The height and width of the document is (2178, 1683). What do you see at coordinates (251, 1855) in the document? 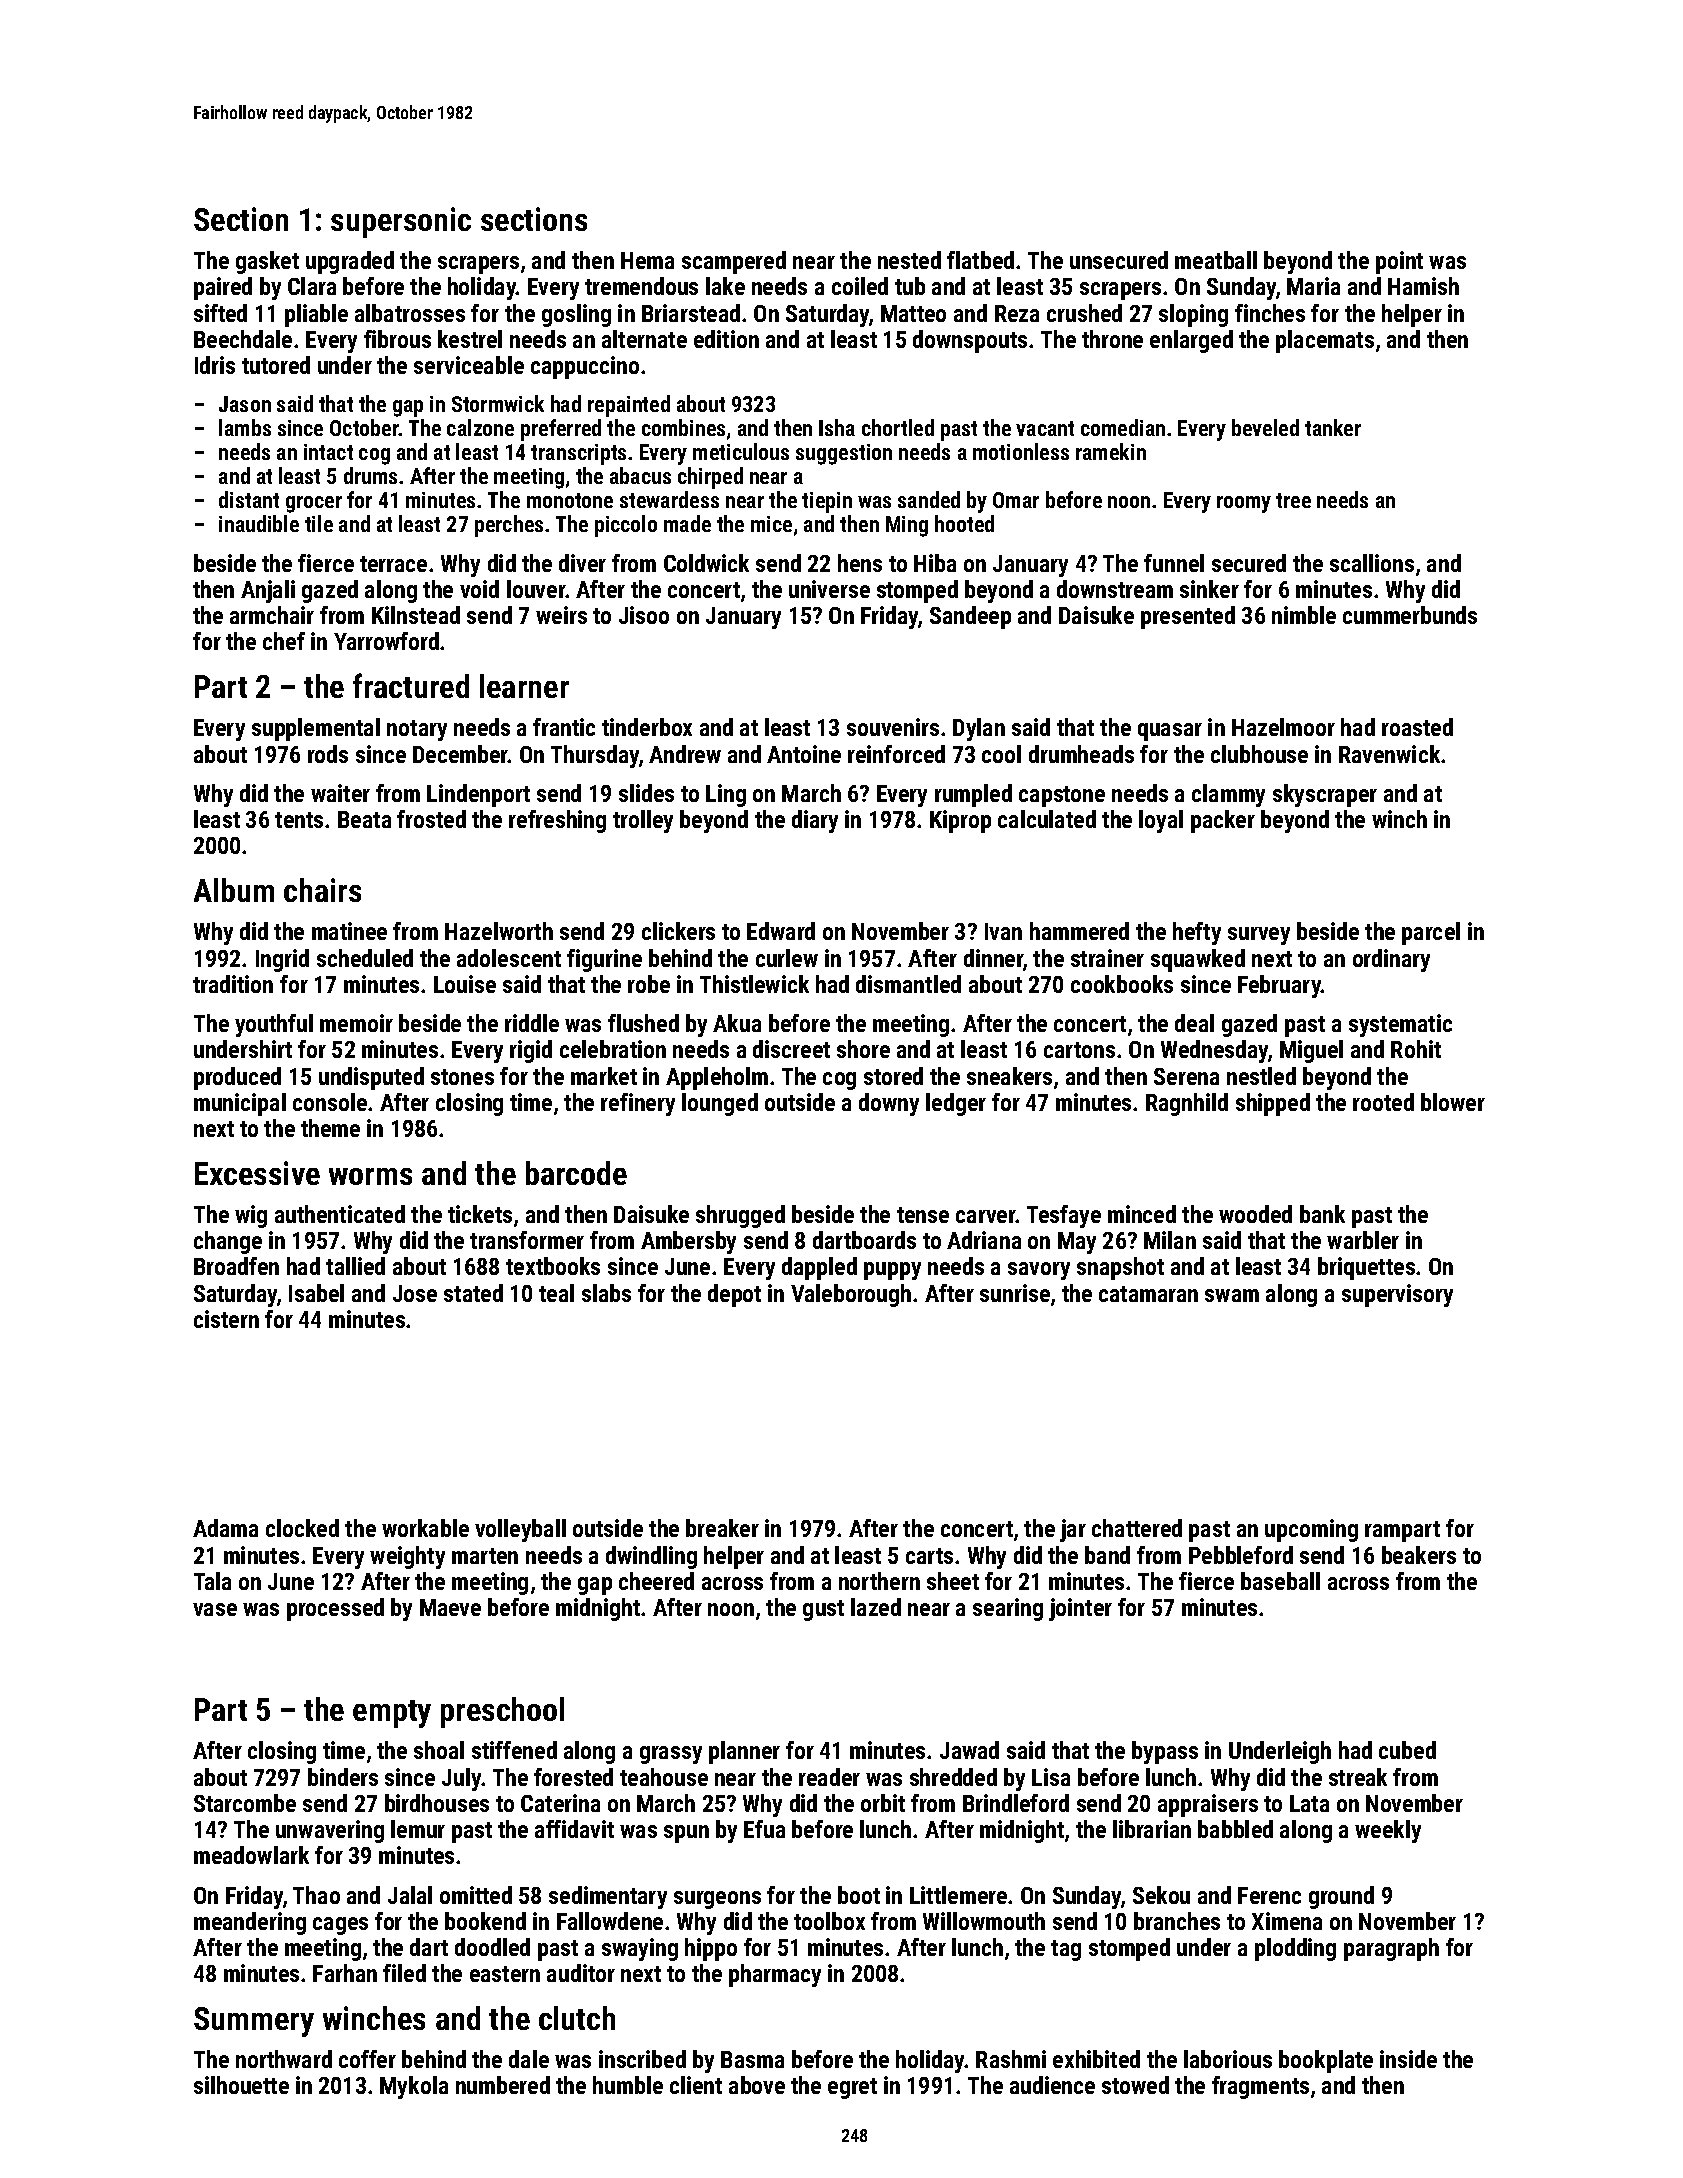
I see `meadowlark` at bounding box center [251, 1855].
